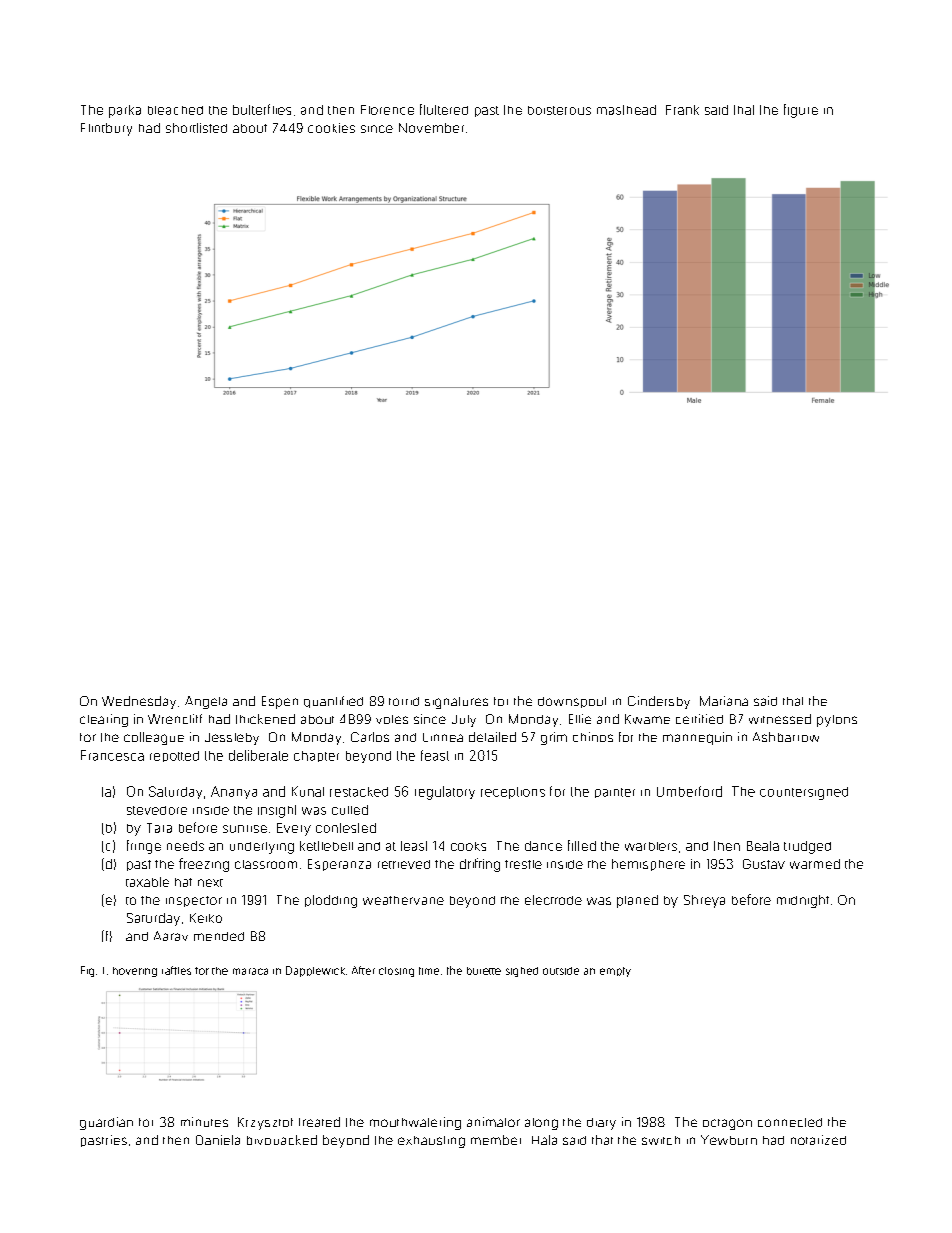 The image size is (952, 1233). I want to click on signatures, so click(456, 703).
